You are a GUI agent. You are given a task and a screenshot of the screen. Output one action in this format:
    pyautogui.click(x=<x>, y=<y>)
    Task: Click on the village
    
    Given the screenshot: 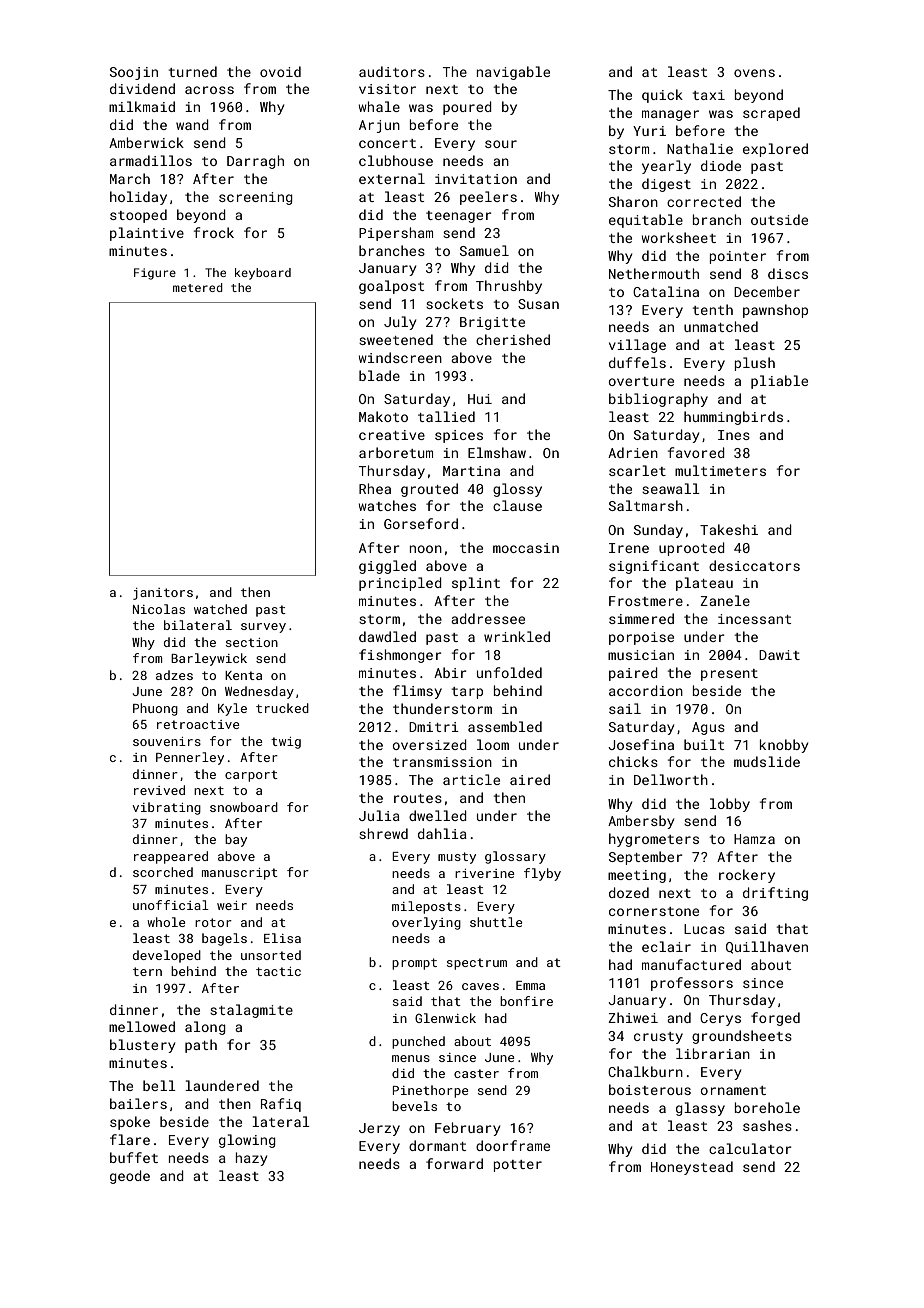 What is the action you would take?
    pyautogui.click(x=637, y=346)
